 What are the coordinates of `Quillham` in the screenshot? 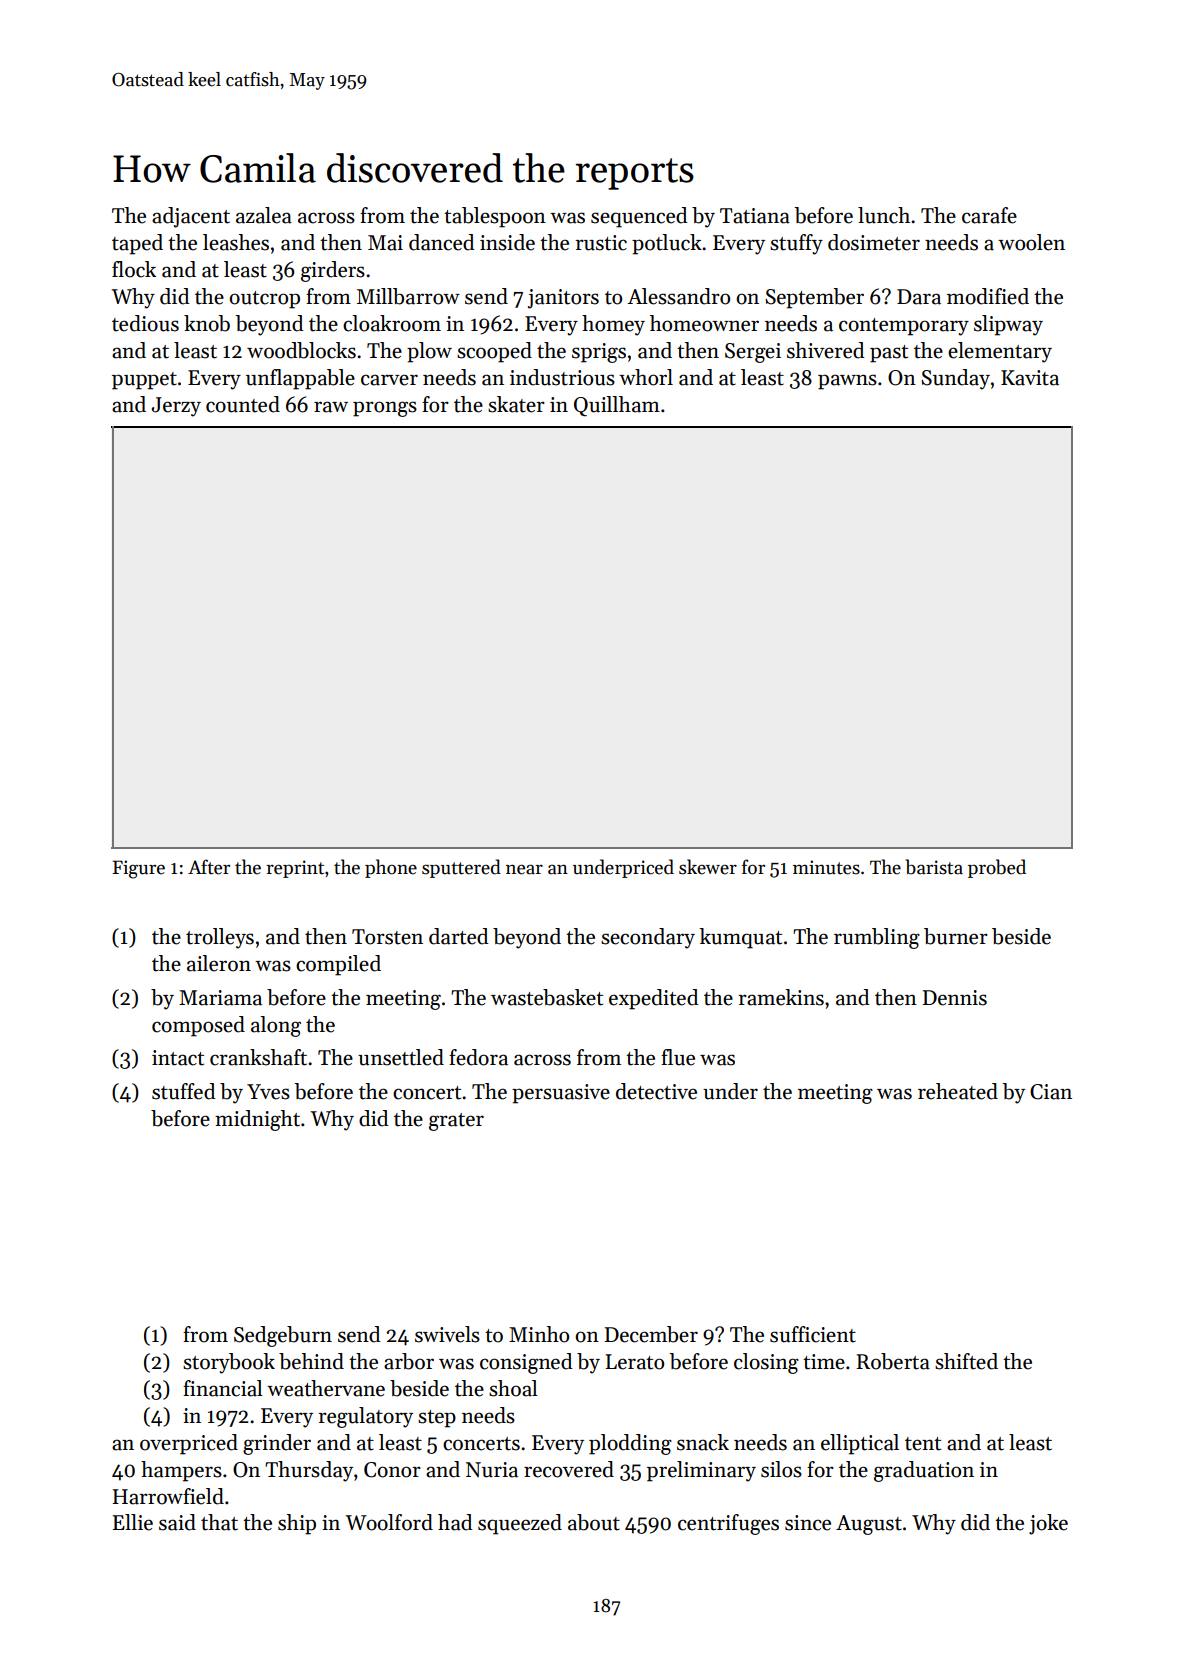 It's located at (617, 406).
